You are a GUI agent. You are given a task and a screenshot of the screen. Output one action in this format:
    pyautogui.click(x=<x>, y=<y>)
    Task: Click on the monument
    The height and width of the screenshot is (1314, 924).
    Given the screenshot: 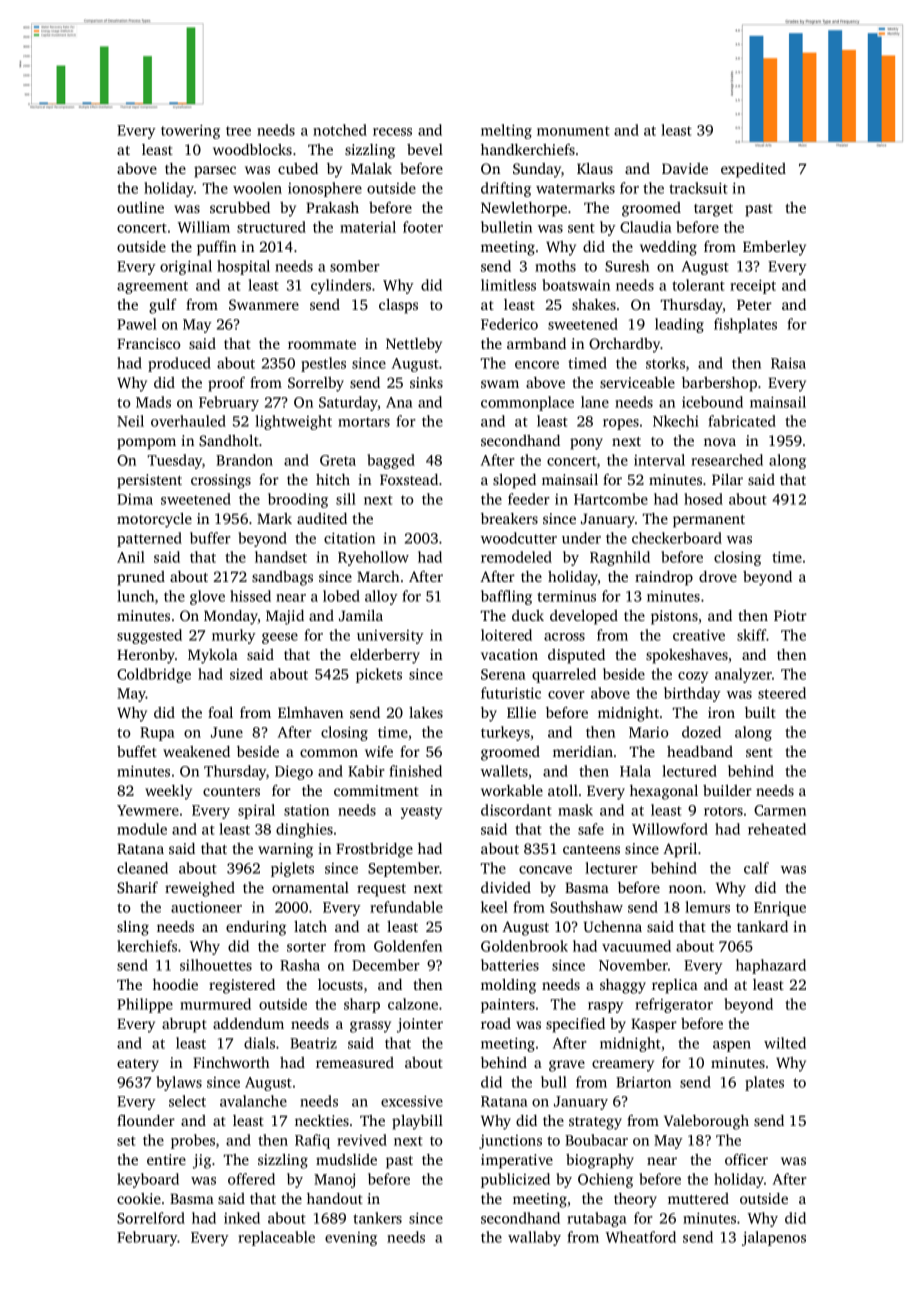 What is the action you would take?
    pyautogui.click(x=573, y=131)
